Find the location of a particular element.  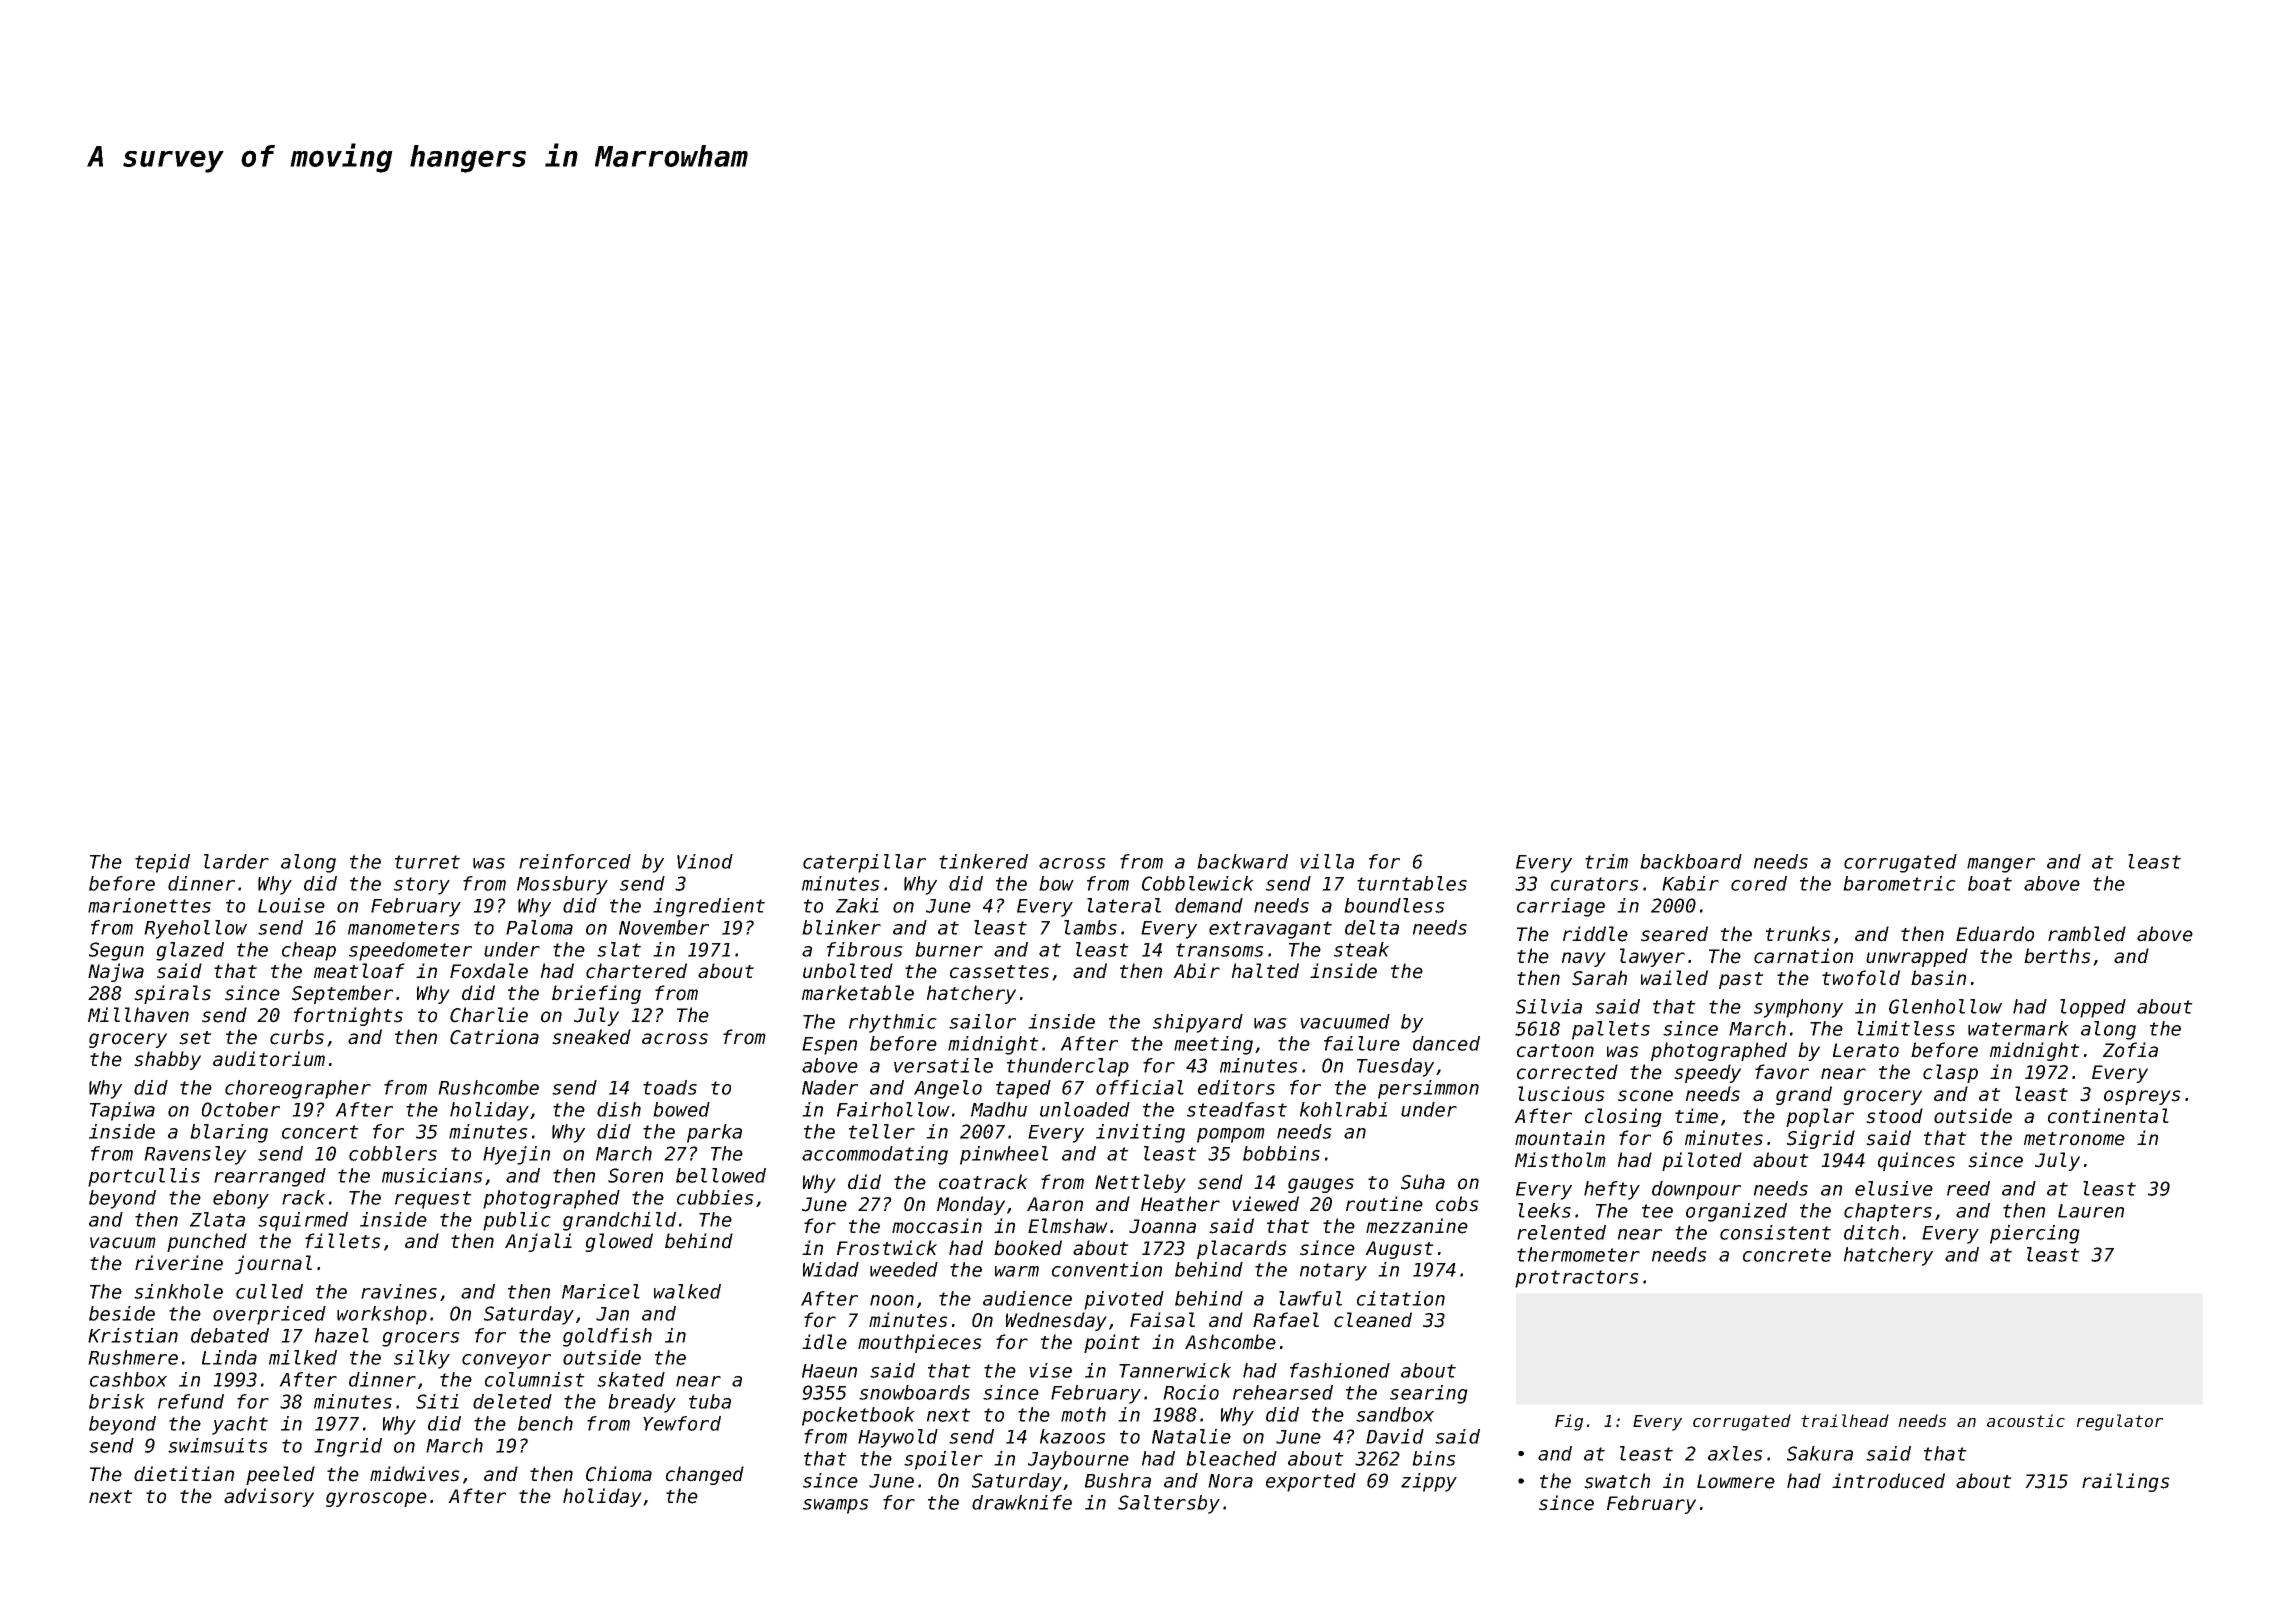

Foxdale is located at coordinates (489, 971).
